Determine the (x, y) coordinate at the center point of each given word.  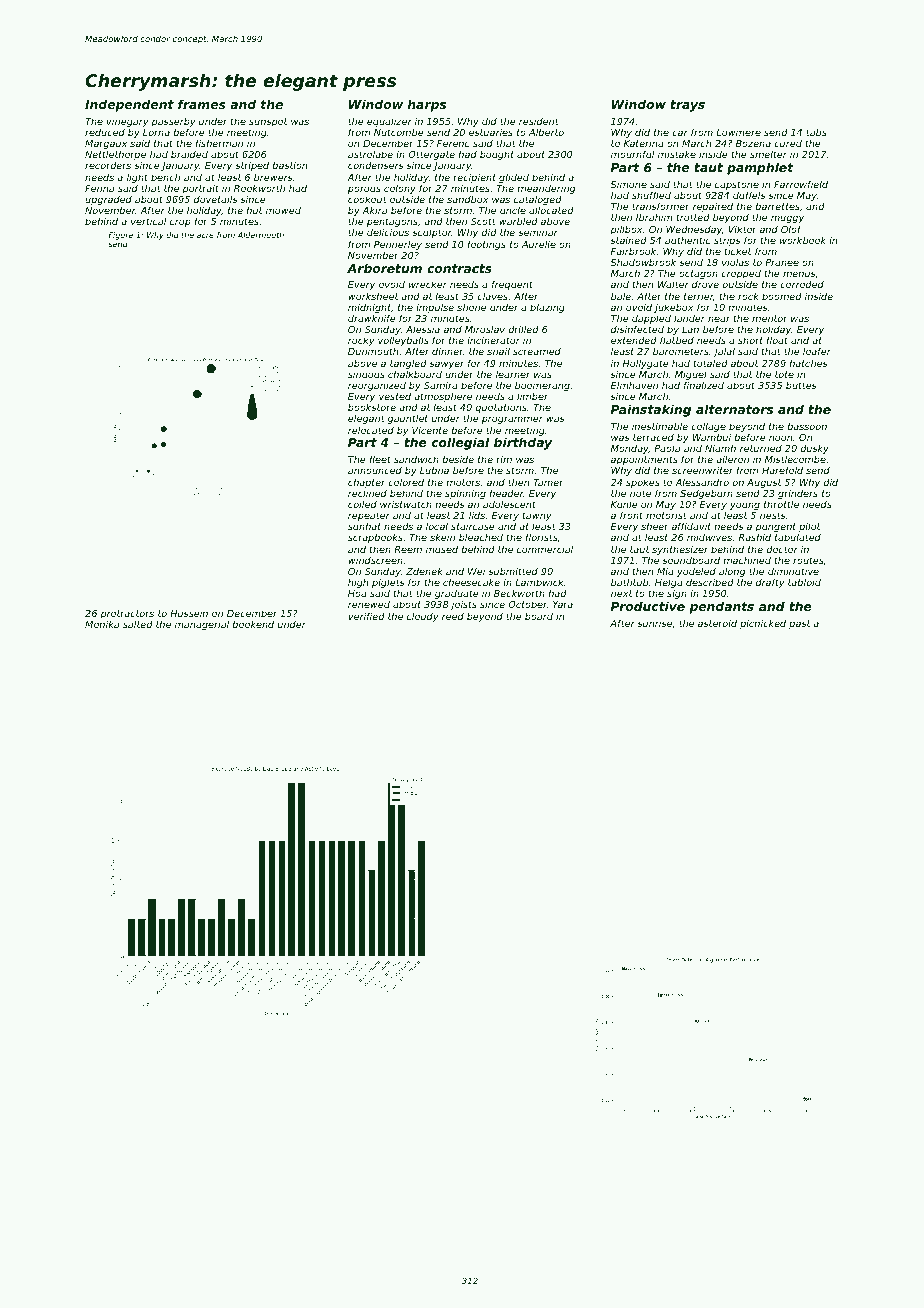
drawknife (372, 318)
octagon (698, 275)
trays (687, 106)
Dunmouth (373, 351)
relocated (371, 430)
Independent (129, 105)
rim (504, 459)
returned (761, 448)
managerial (202, 625)
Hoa (357, 593)
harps (426, 105)
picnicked (763, 624)
